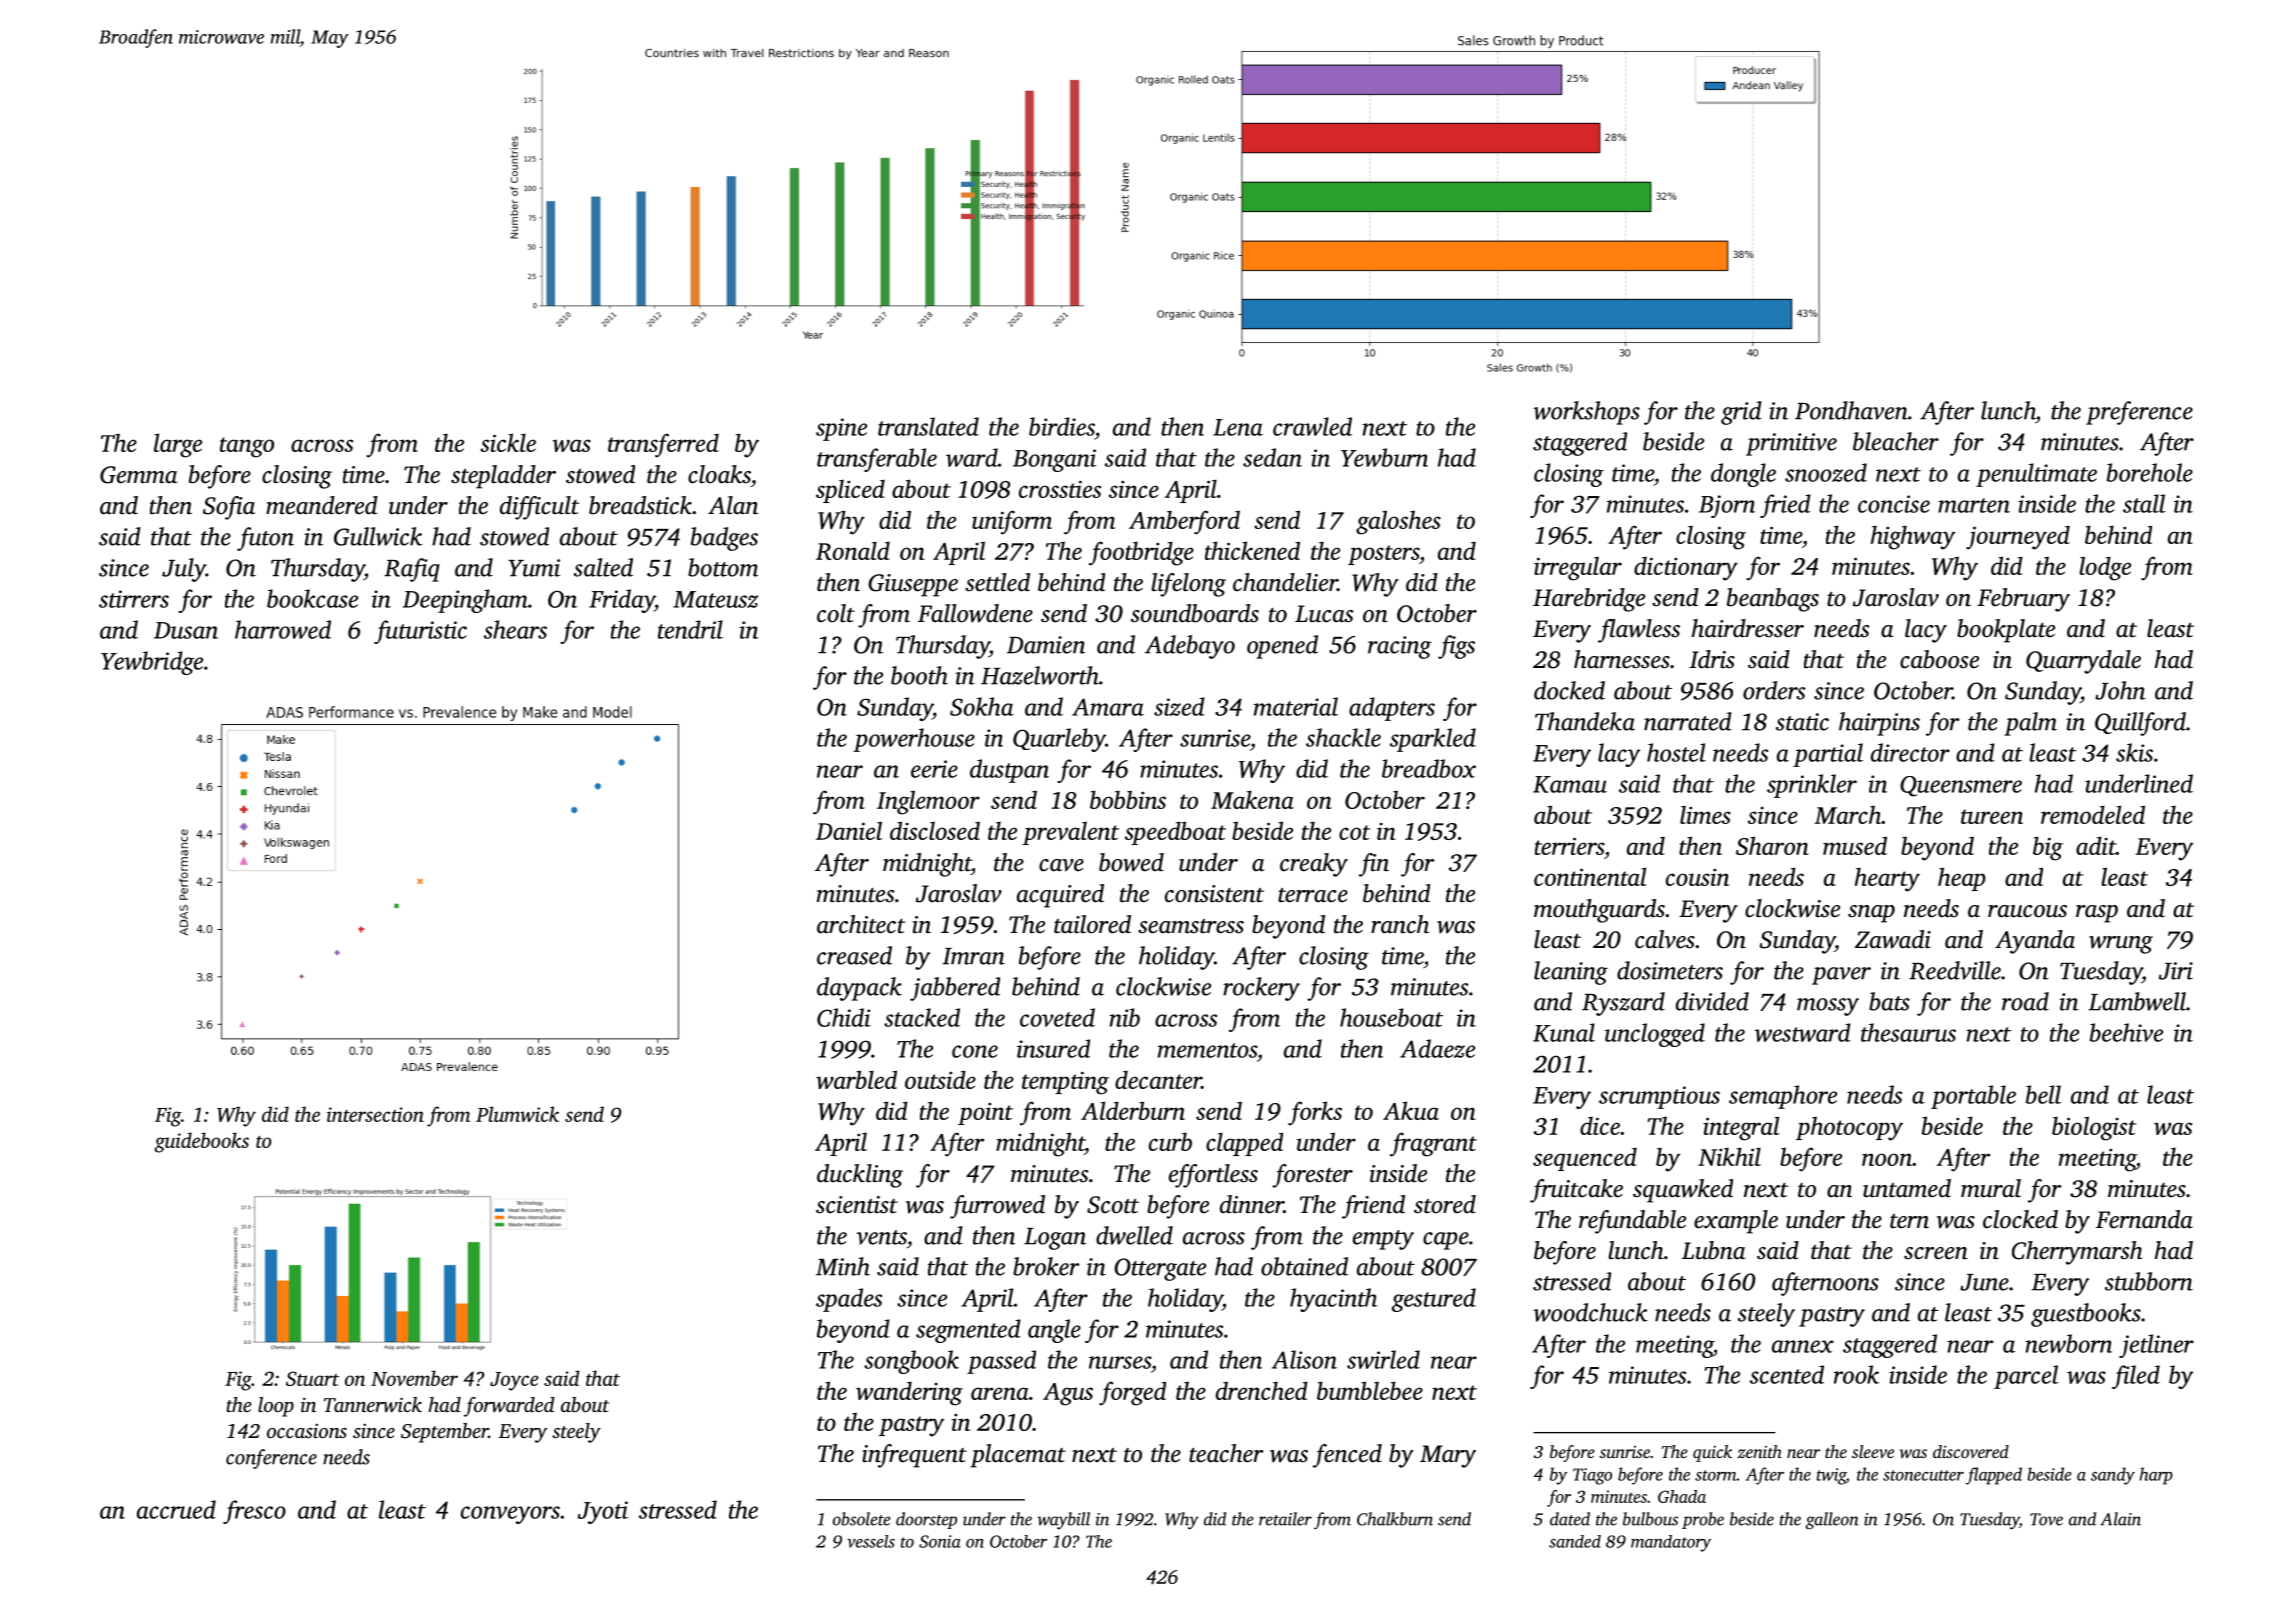  I want to click on parcel, so click(2026, 1377).
